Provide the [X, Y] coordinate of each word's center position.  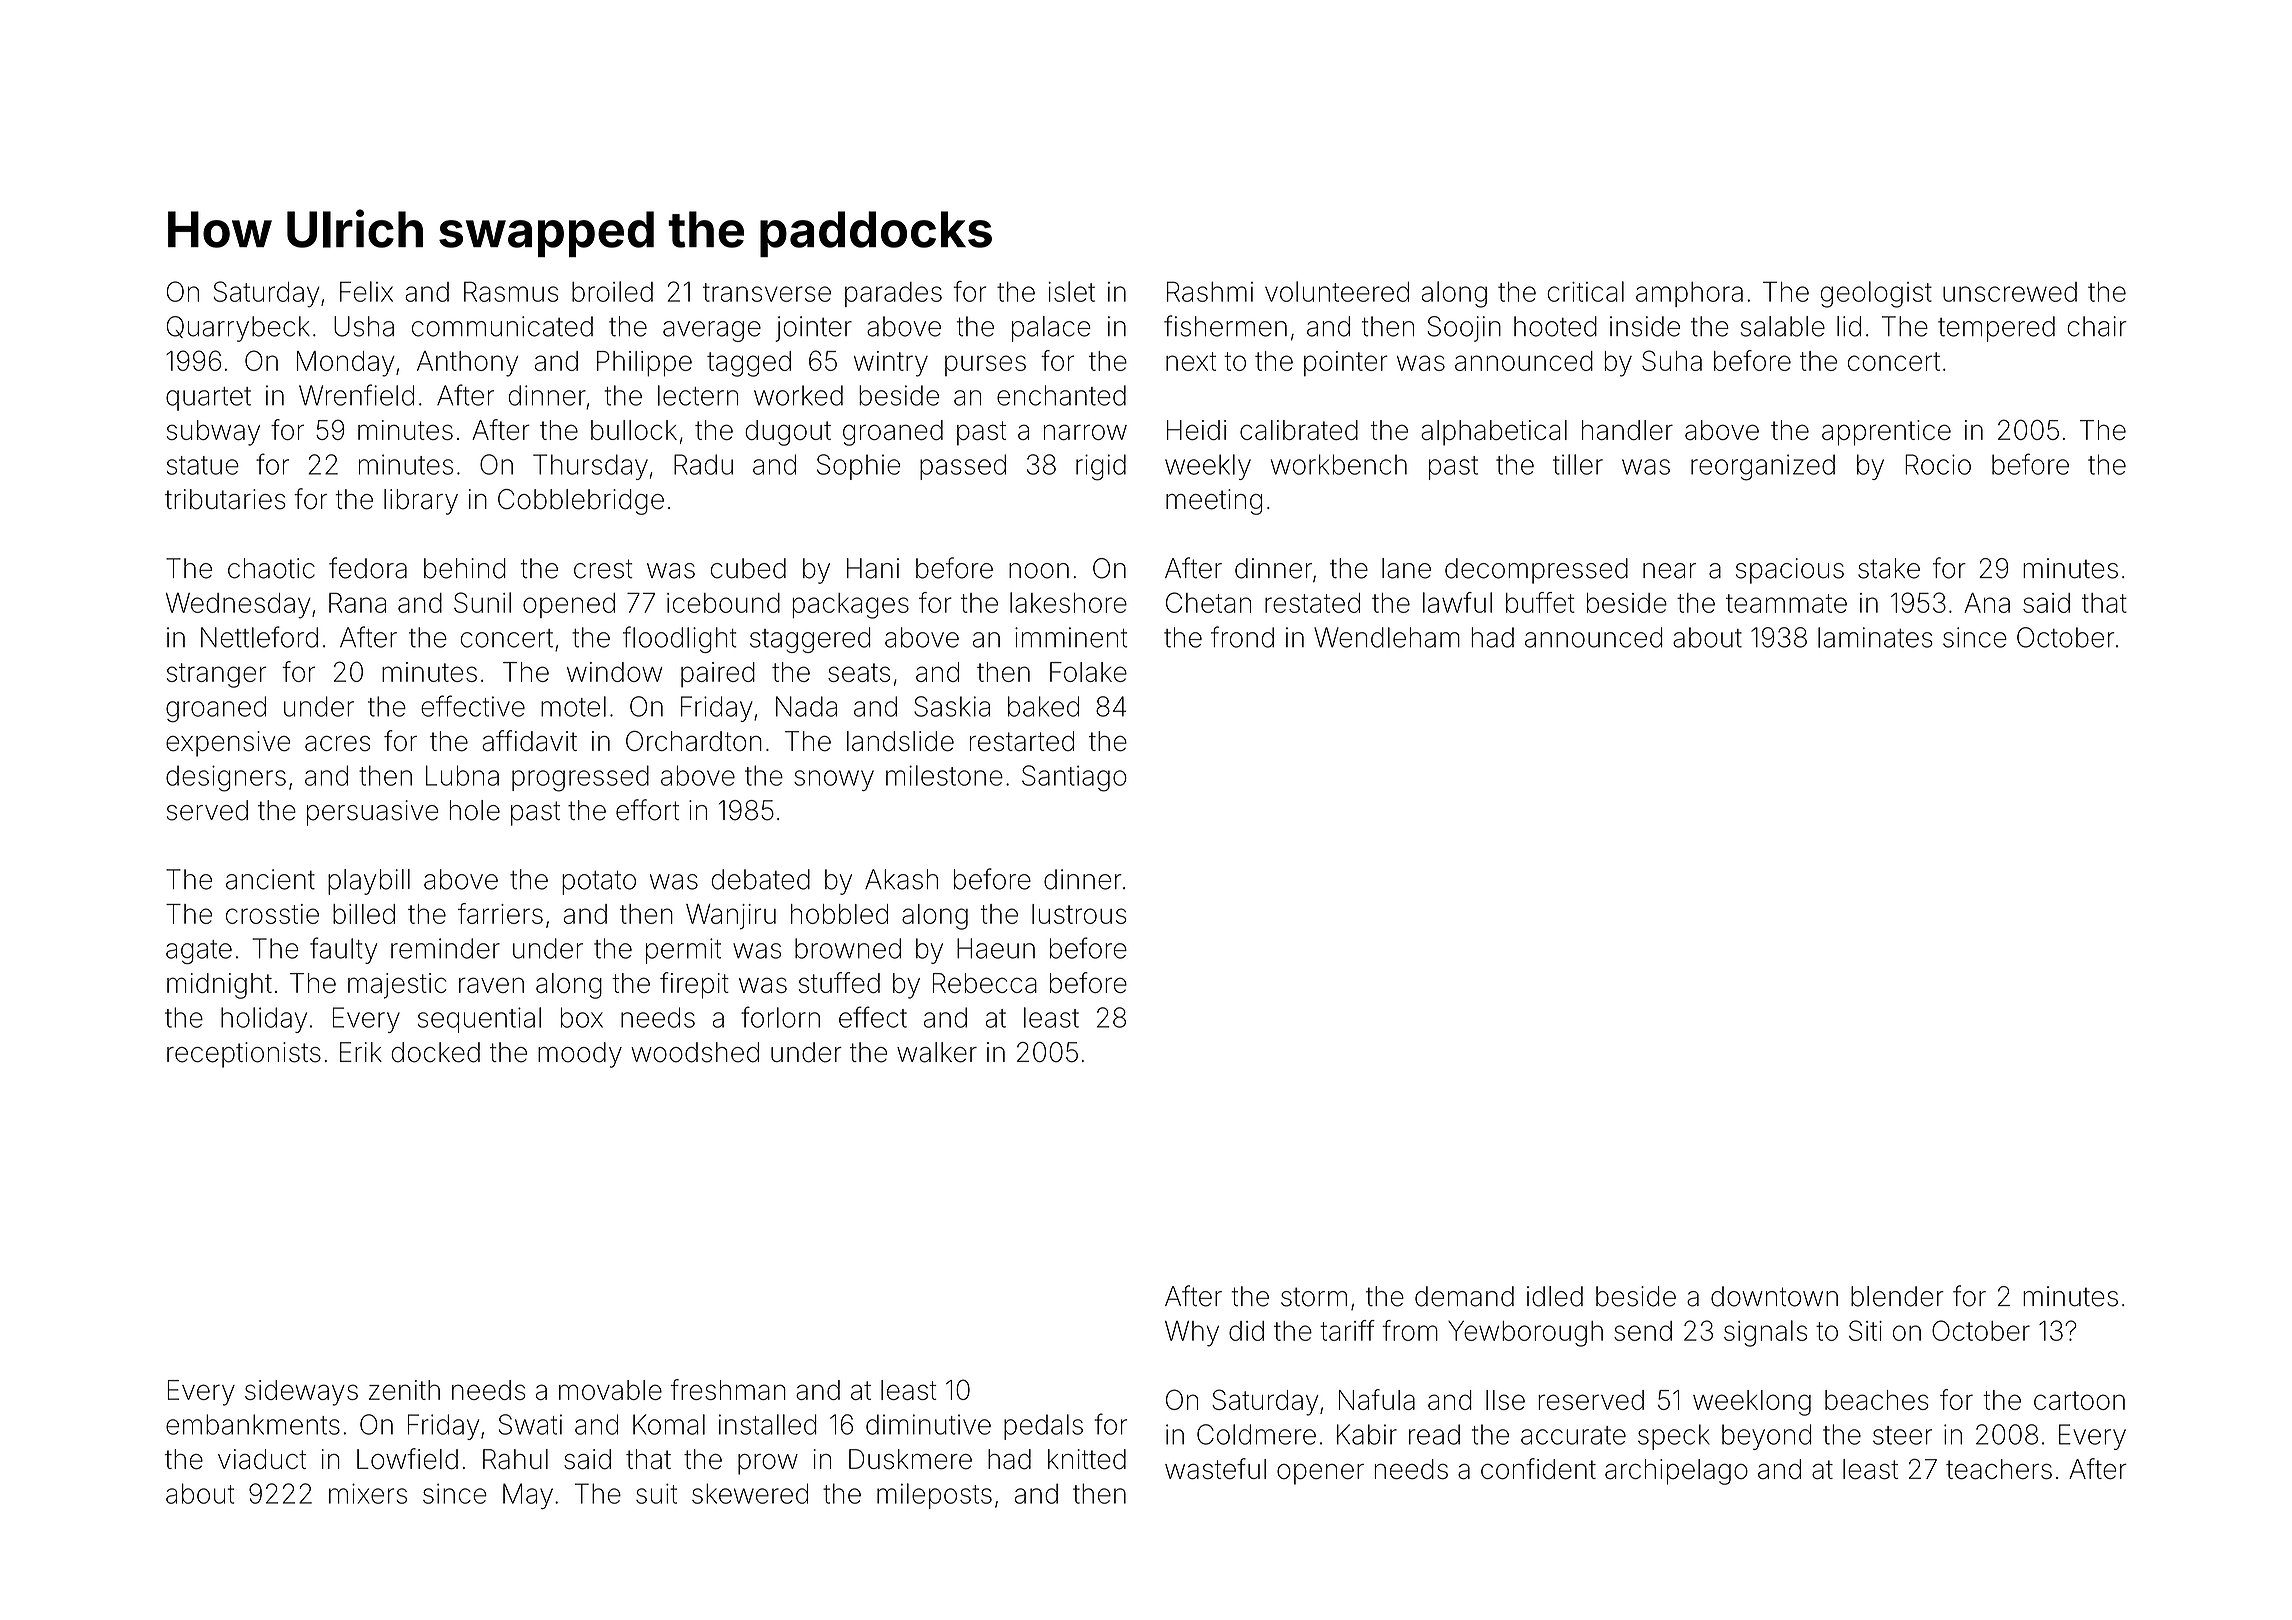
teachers [1999, 1469]
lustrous [1079, 914]
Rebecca [985, 983]
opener [1320, 1474]
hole [475, 810]
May [528, 1496]
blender [1897, 1296]
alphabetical [1494, 433]
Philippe [644, 364]
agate [199, 952]
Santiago [1074, 778]
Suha [1672, 360]
